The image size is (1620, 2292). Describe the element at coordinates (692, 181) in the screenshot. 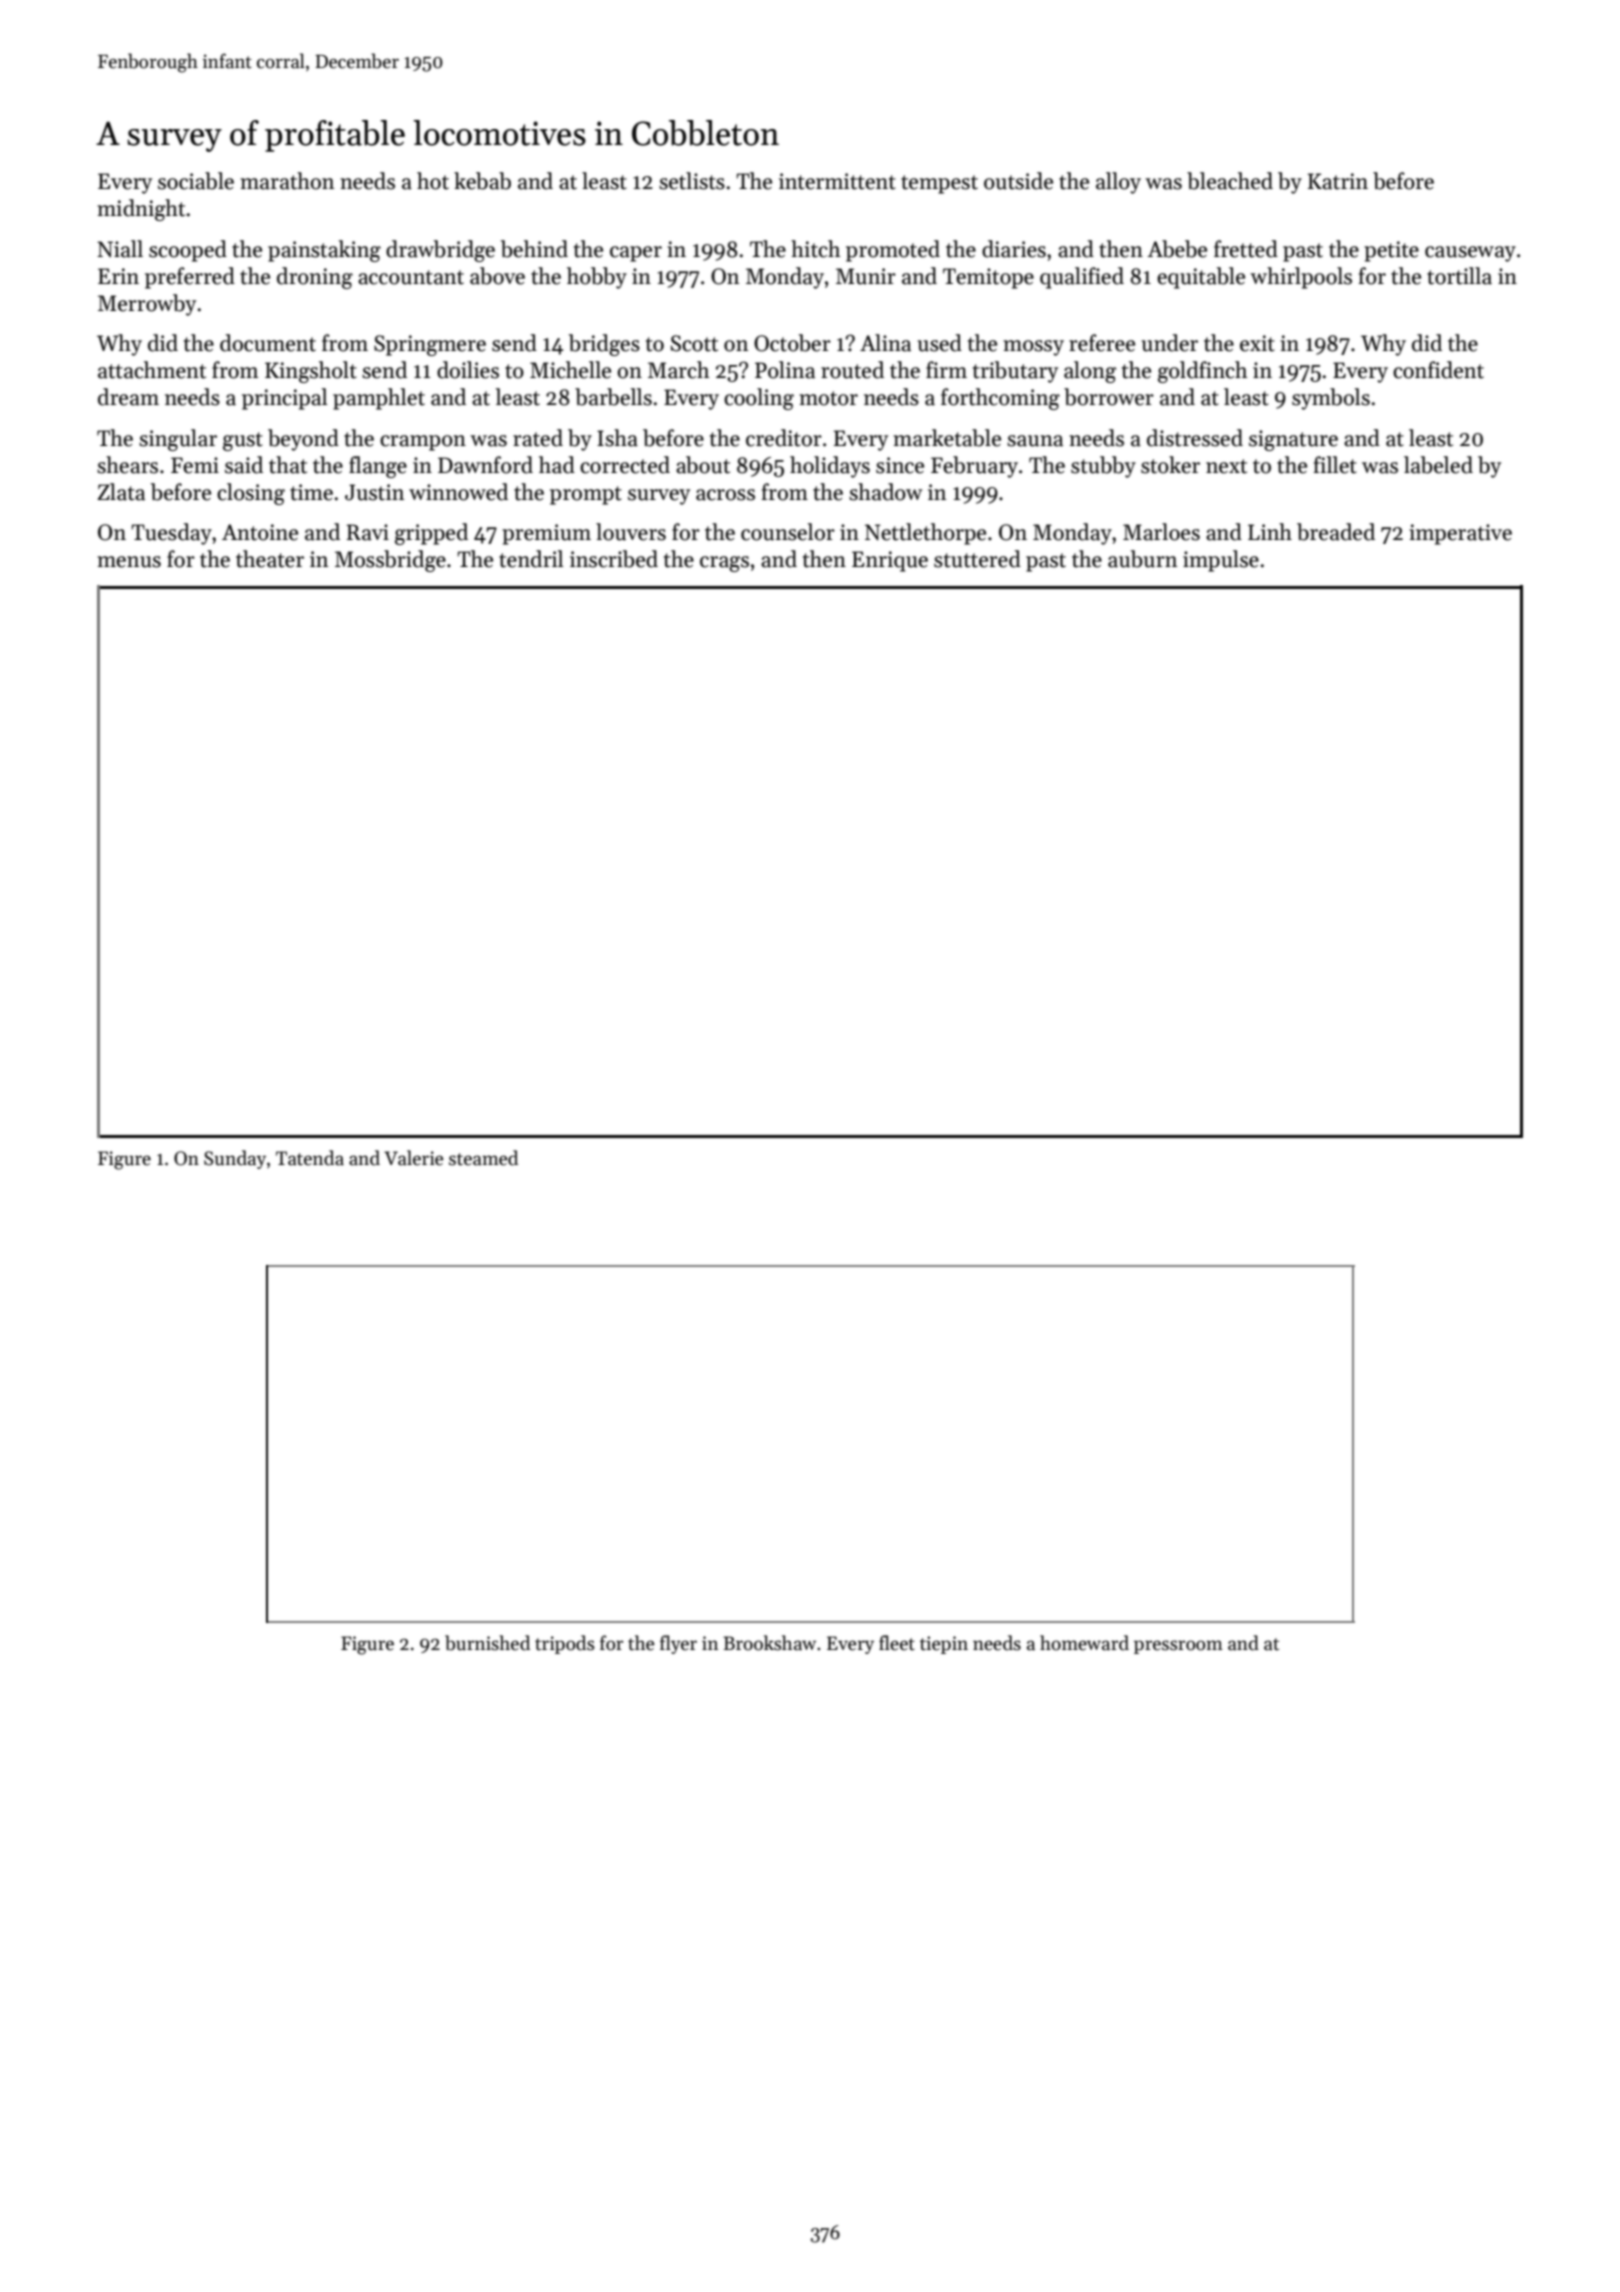

I see `setlists` at that location.
